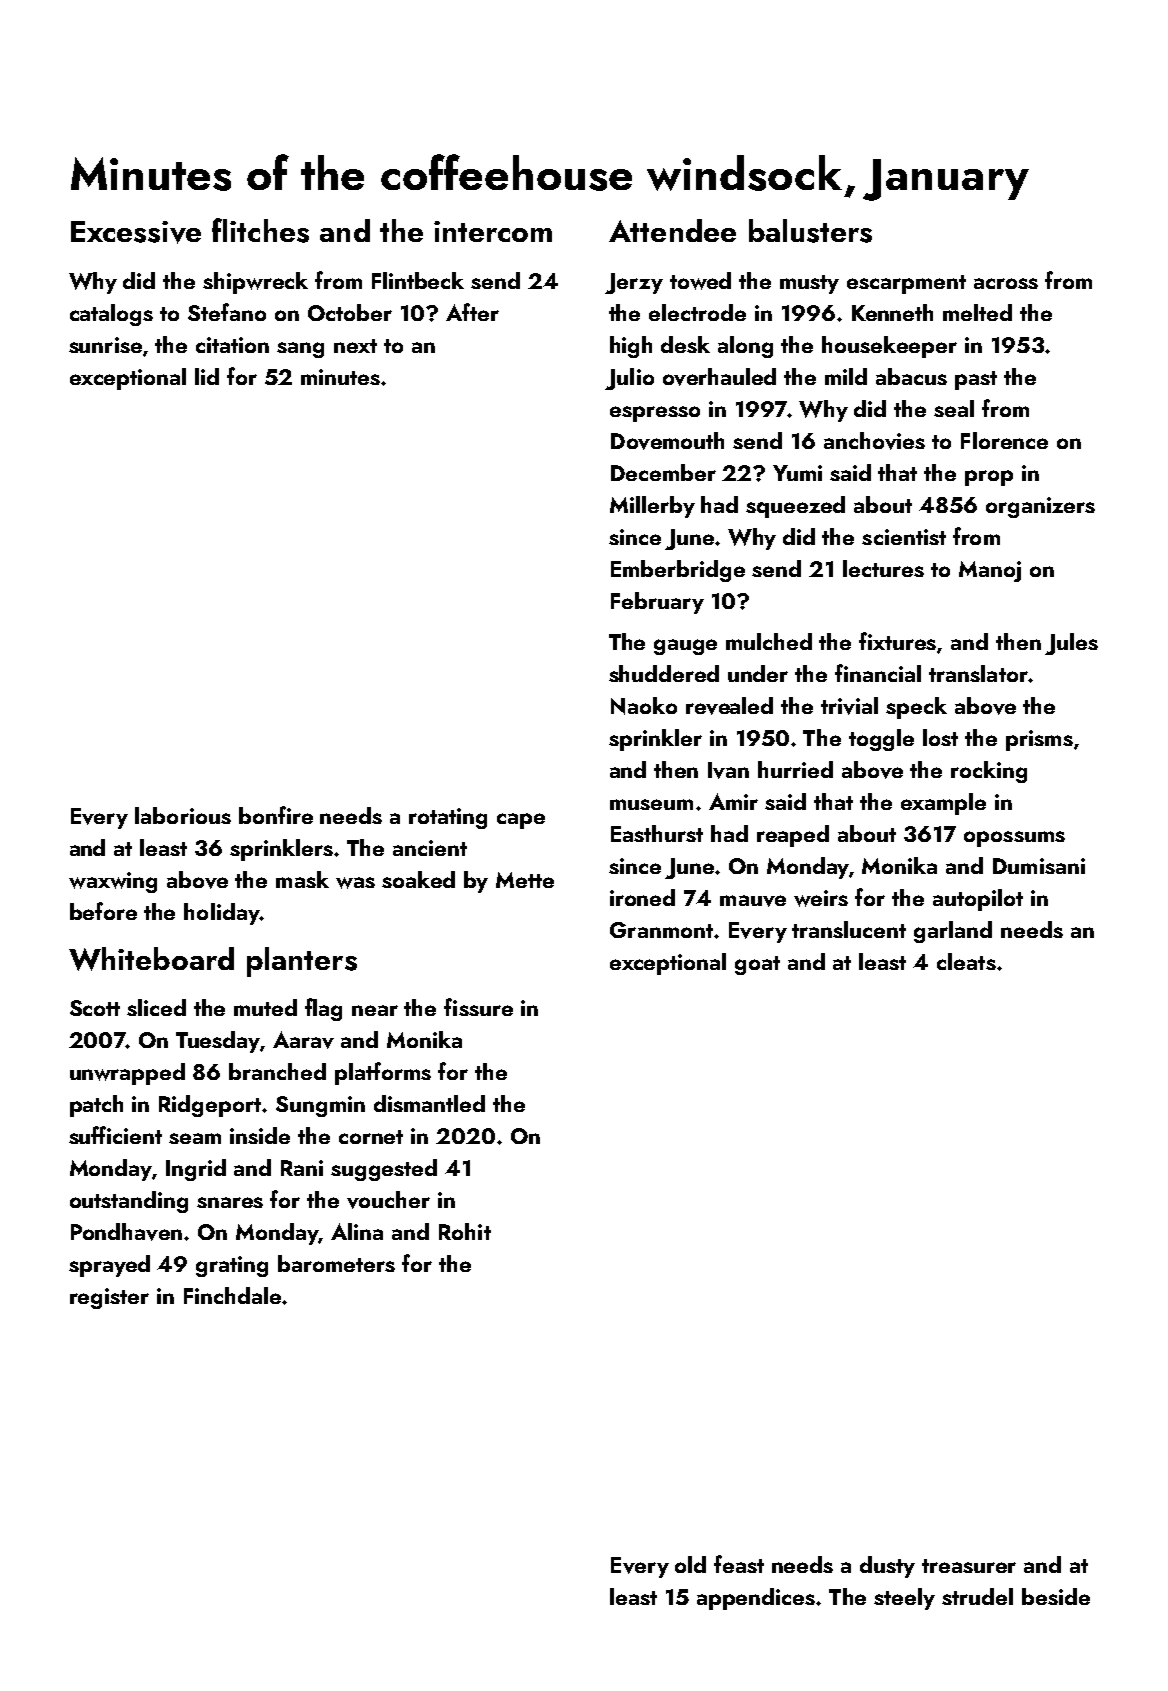 This page has width=1168, height=1691. Describe the element at coordinates (109, 1298) in the page. I see `register` at that location.
